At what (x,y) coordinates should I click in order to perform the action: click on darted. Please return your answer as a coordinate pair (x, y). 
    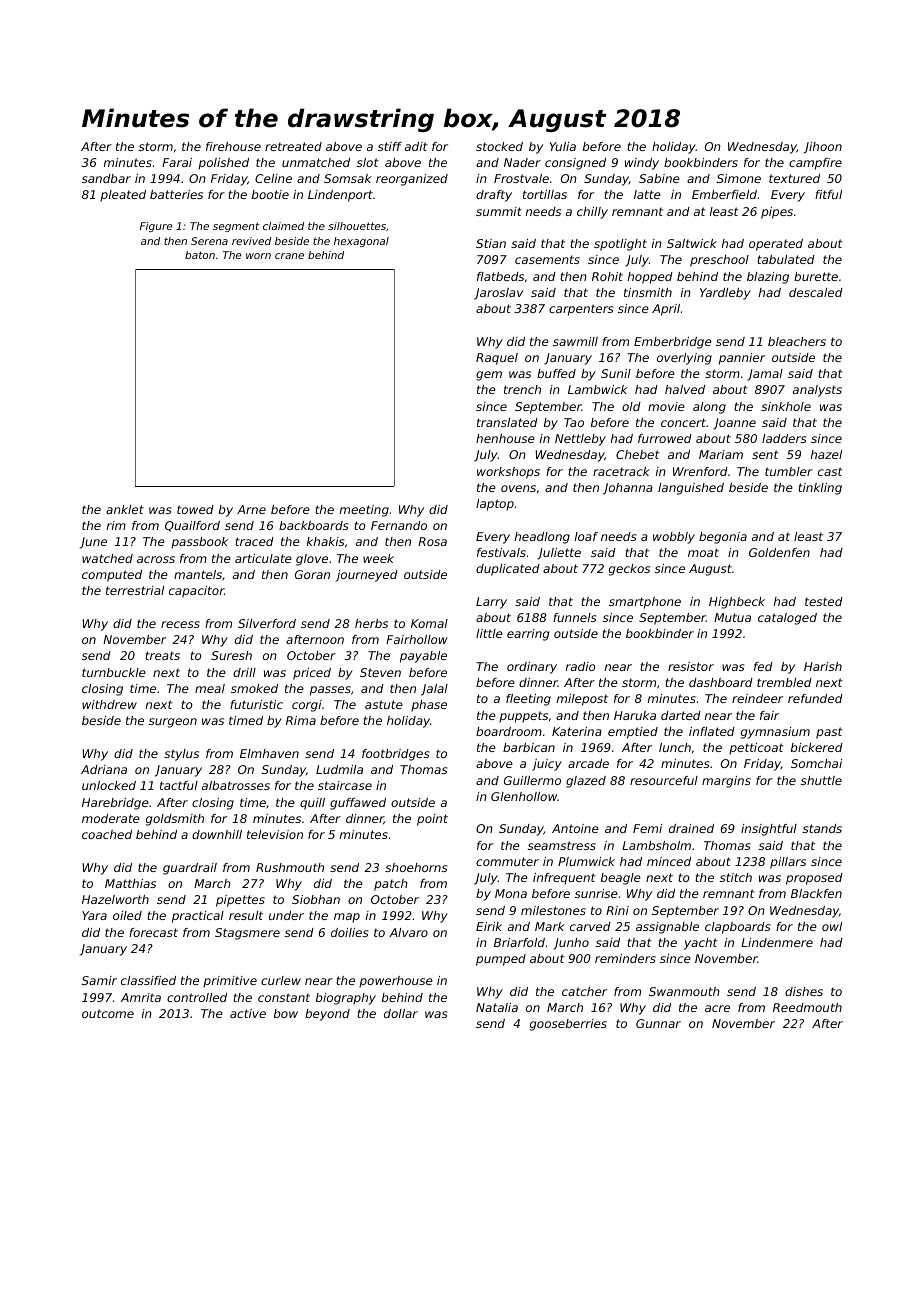
    Looking at the image, I should click on (681, 715).
